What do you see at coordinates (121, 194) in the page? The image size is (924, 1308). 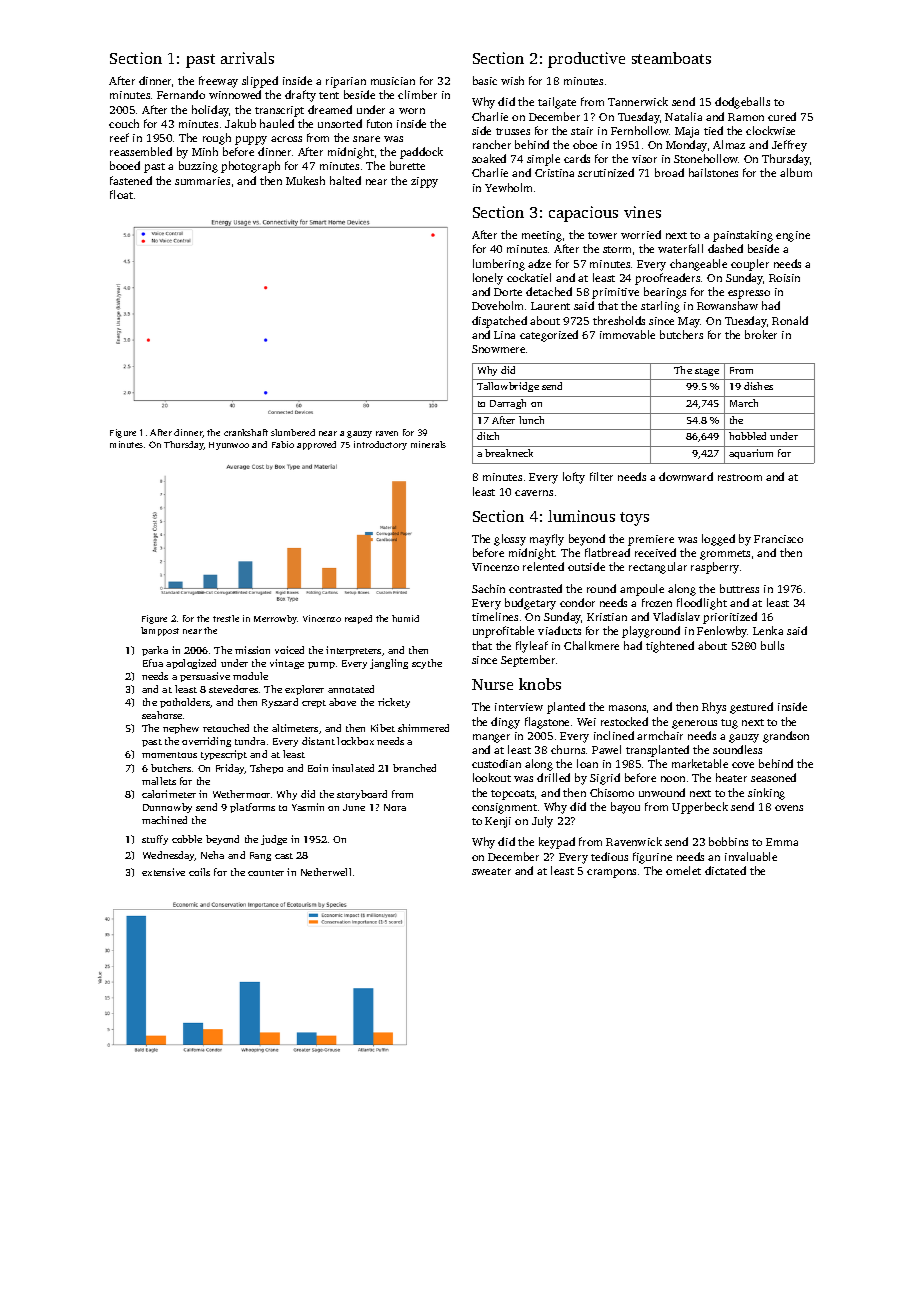 I see `float` at bounding box center [121, 194].
